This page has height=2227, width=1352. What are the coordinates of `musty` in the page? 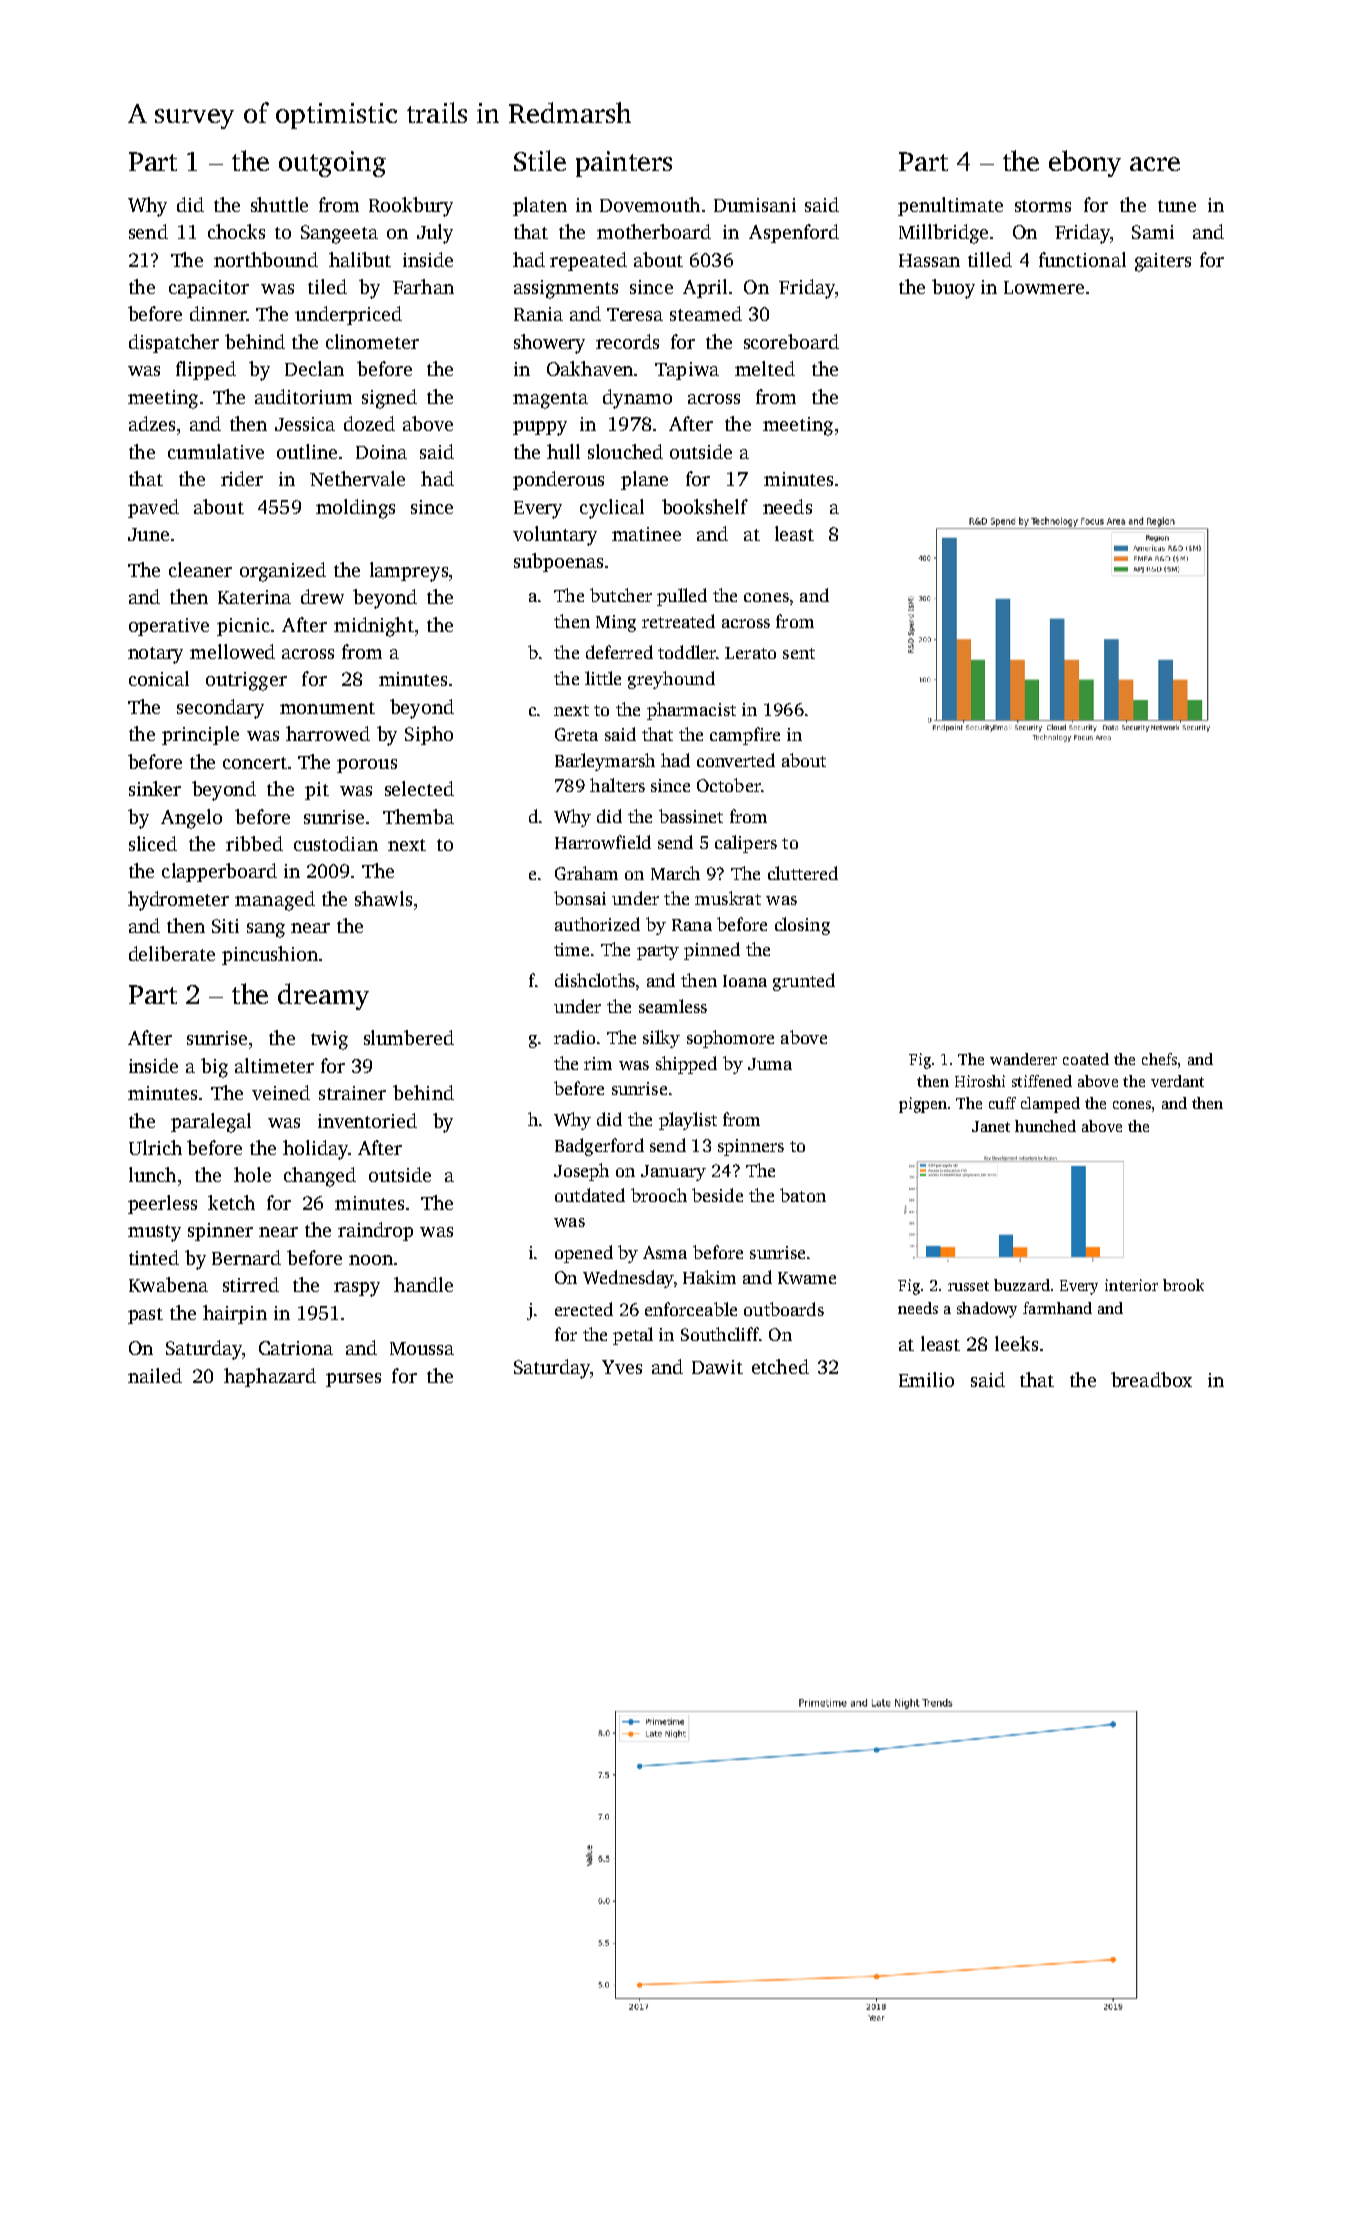 It's located at (154, 1233).
